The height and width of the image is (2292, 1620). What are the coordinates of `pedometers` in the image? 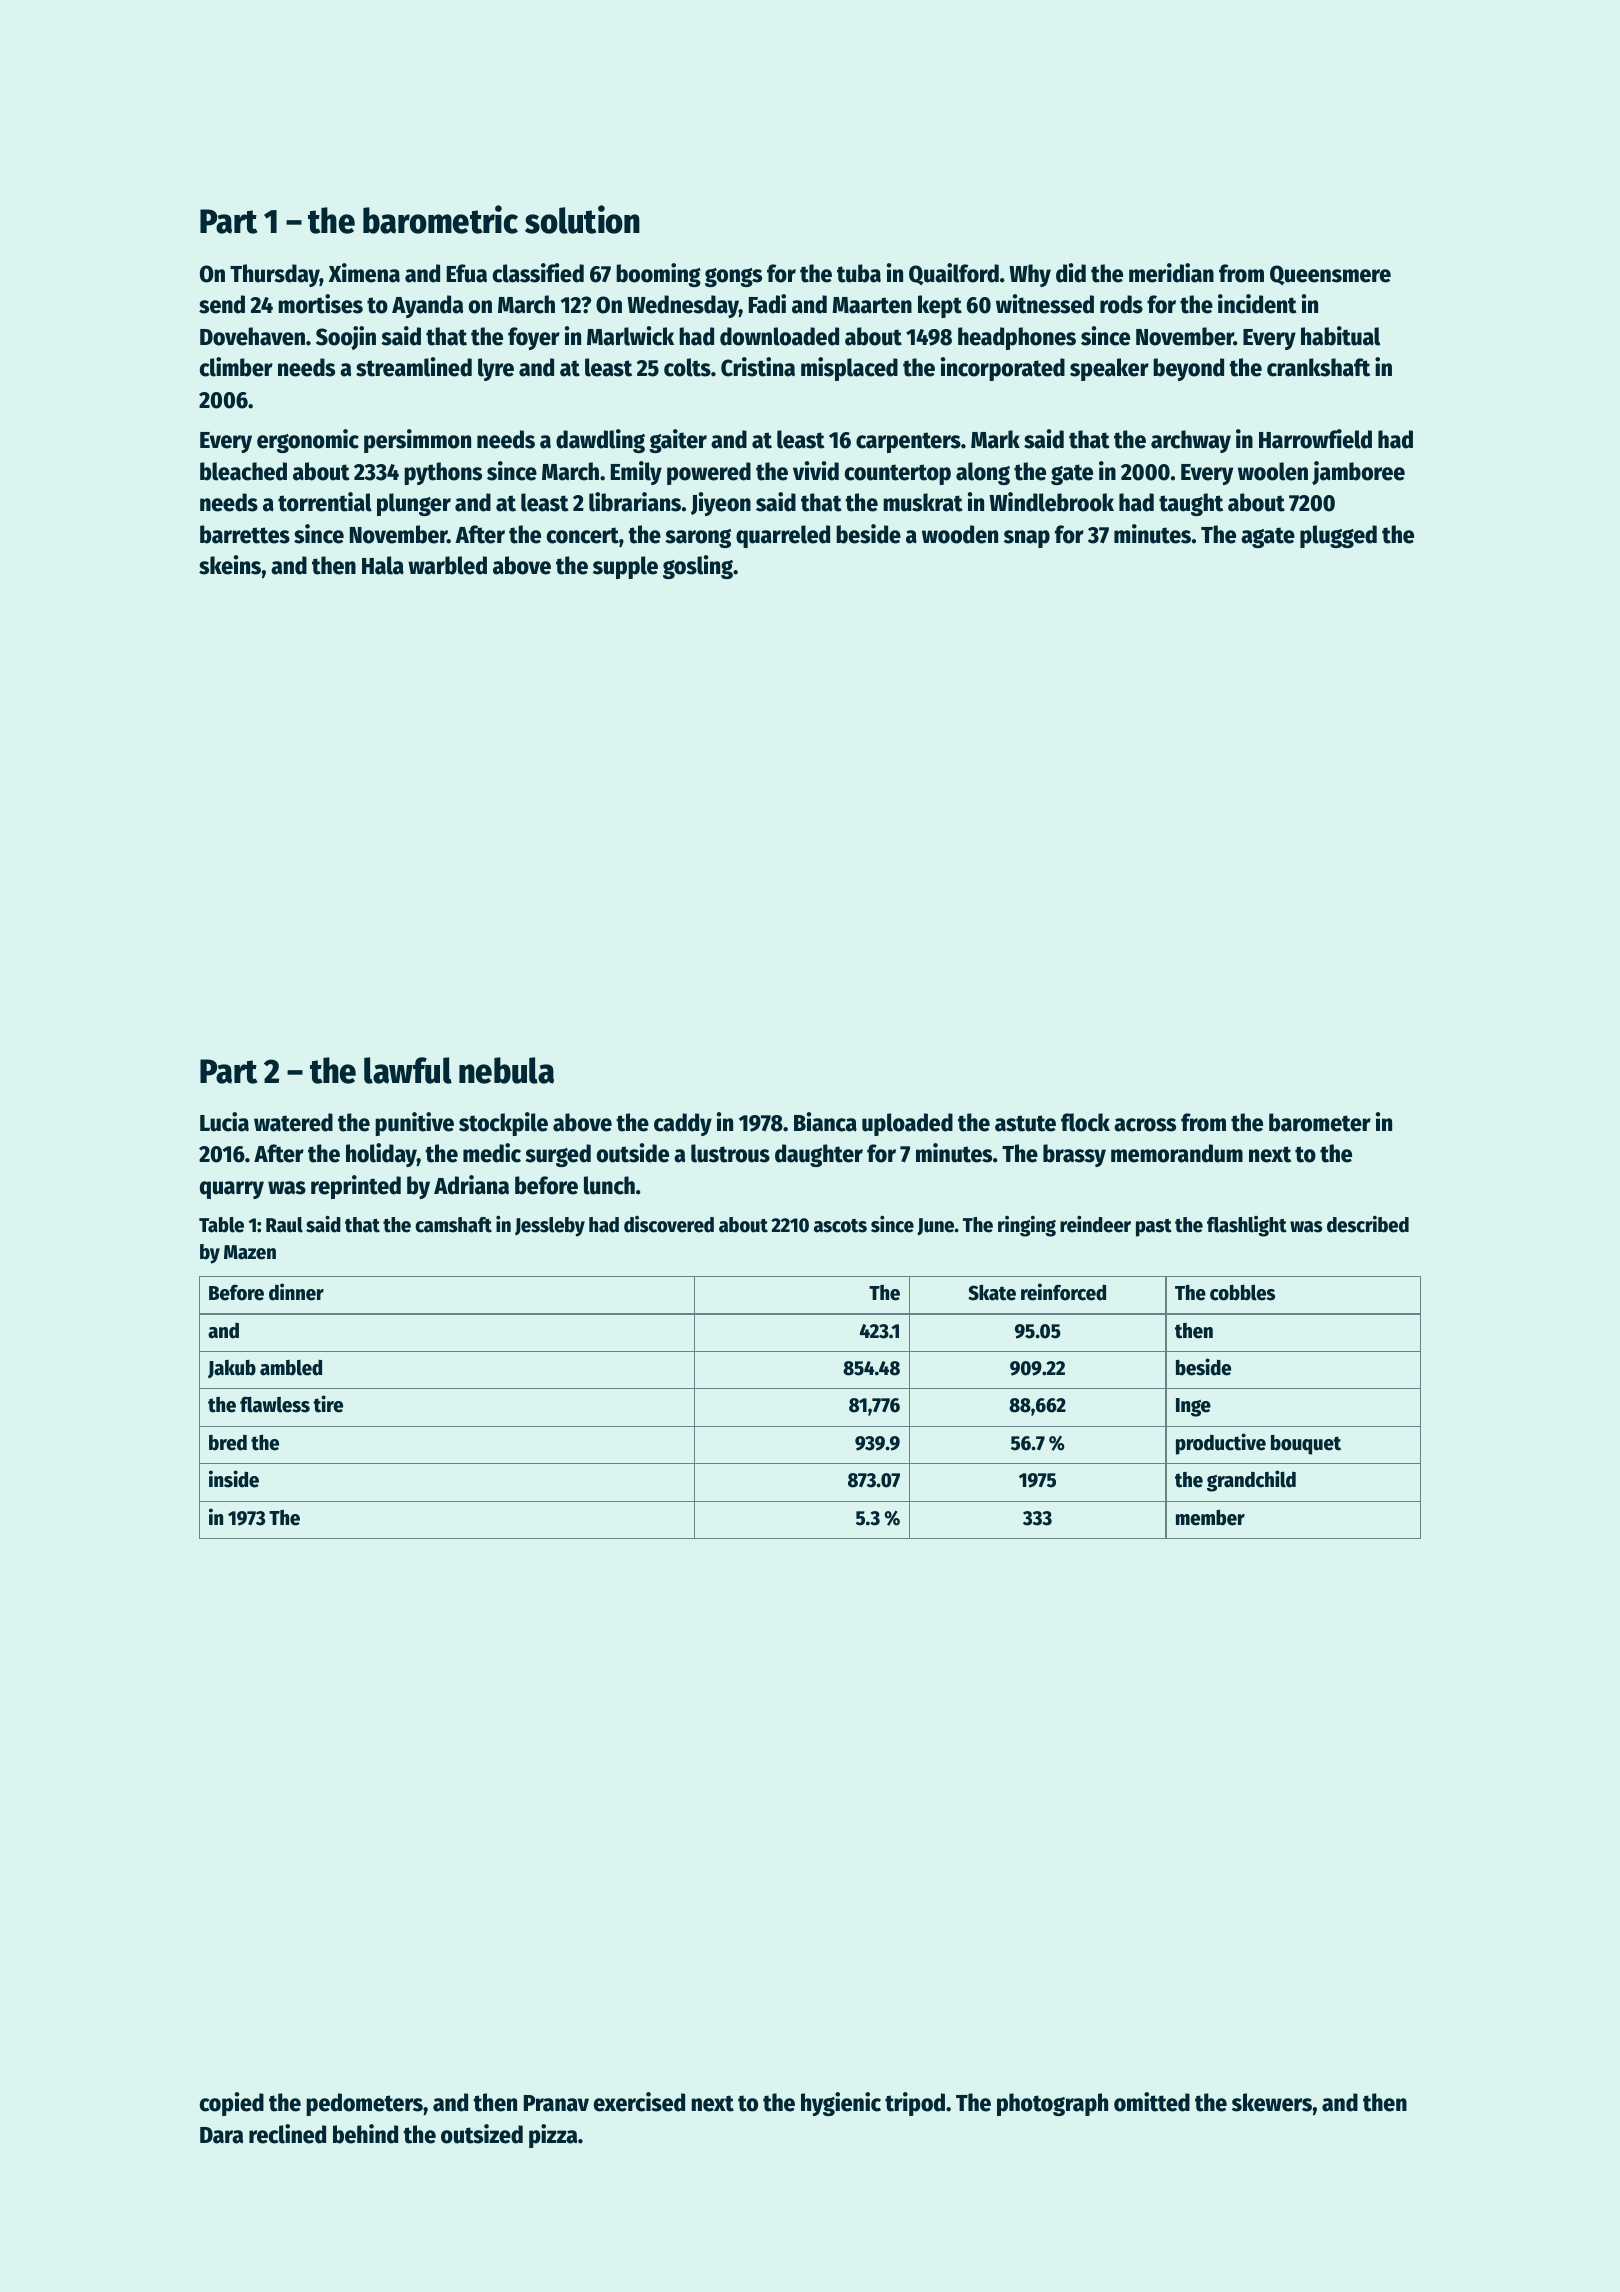 It's located at (364, 2104).
